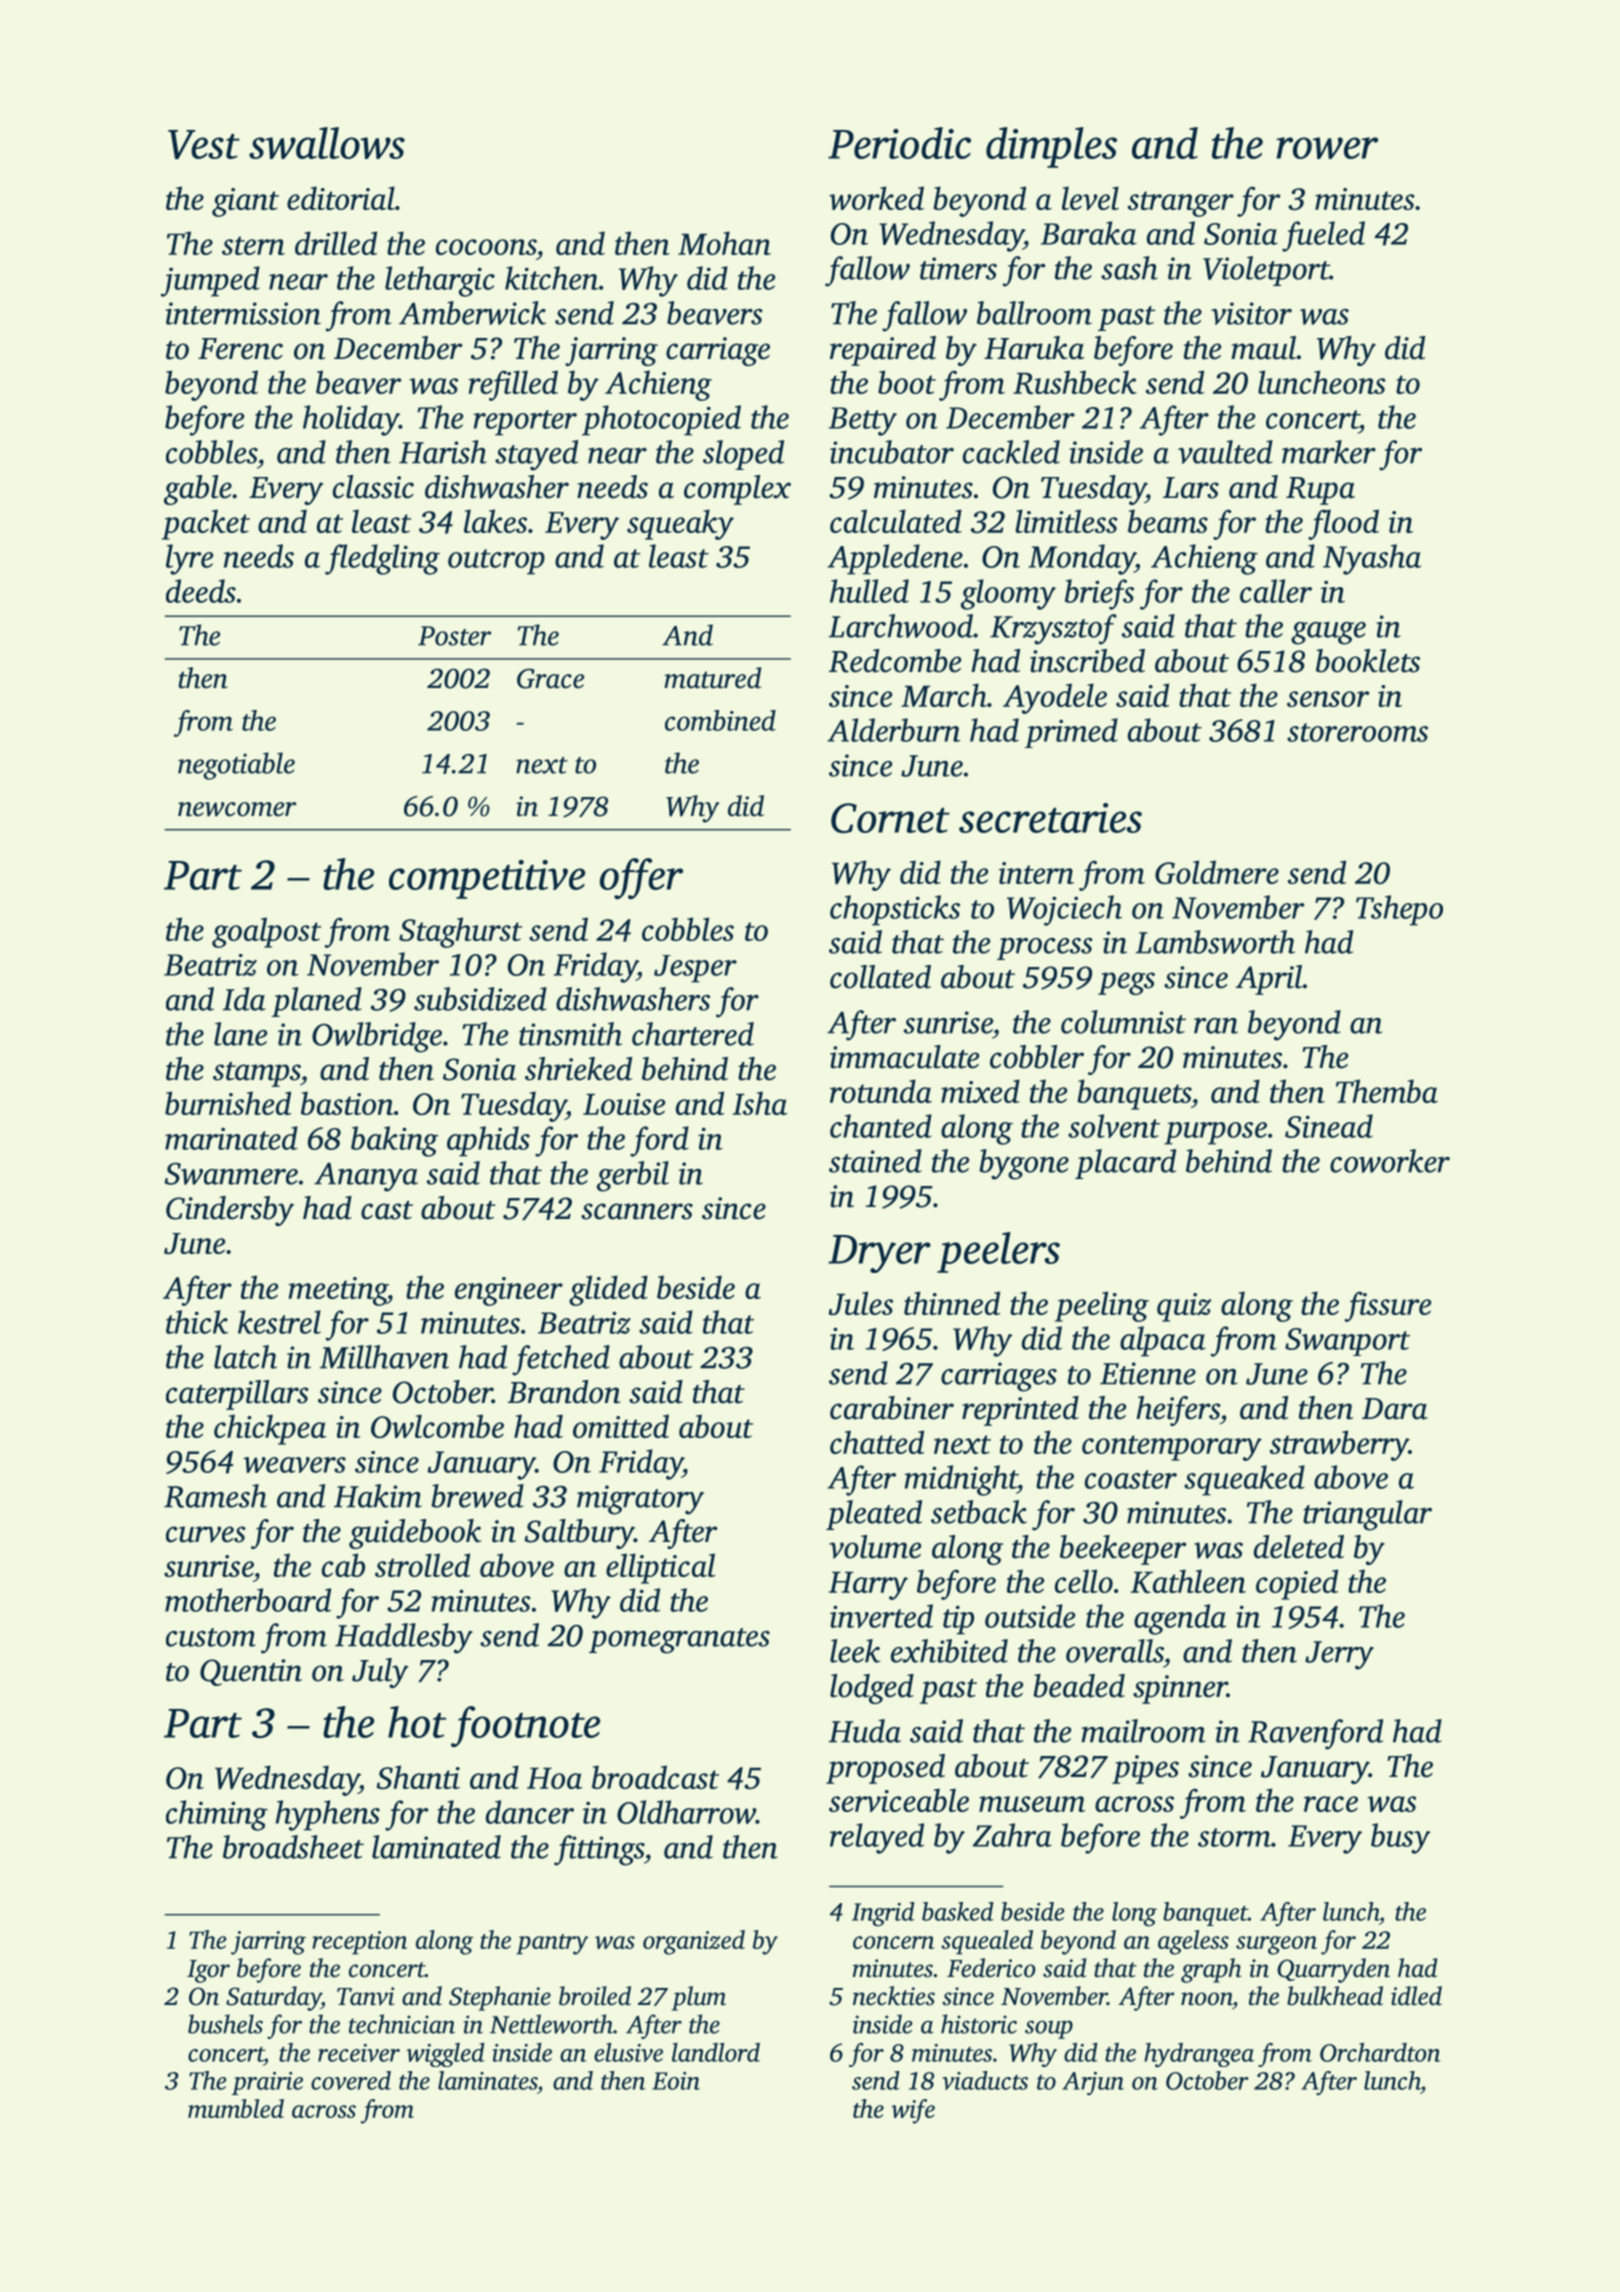 The image size is (1620, 2292). I want to click on sloped, so click(743, 455).
